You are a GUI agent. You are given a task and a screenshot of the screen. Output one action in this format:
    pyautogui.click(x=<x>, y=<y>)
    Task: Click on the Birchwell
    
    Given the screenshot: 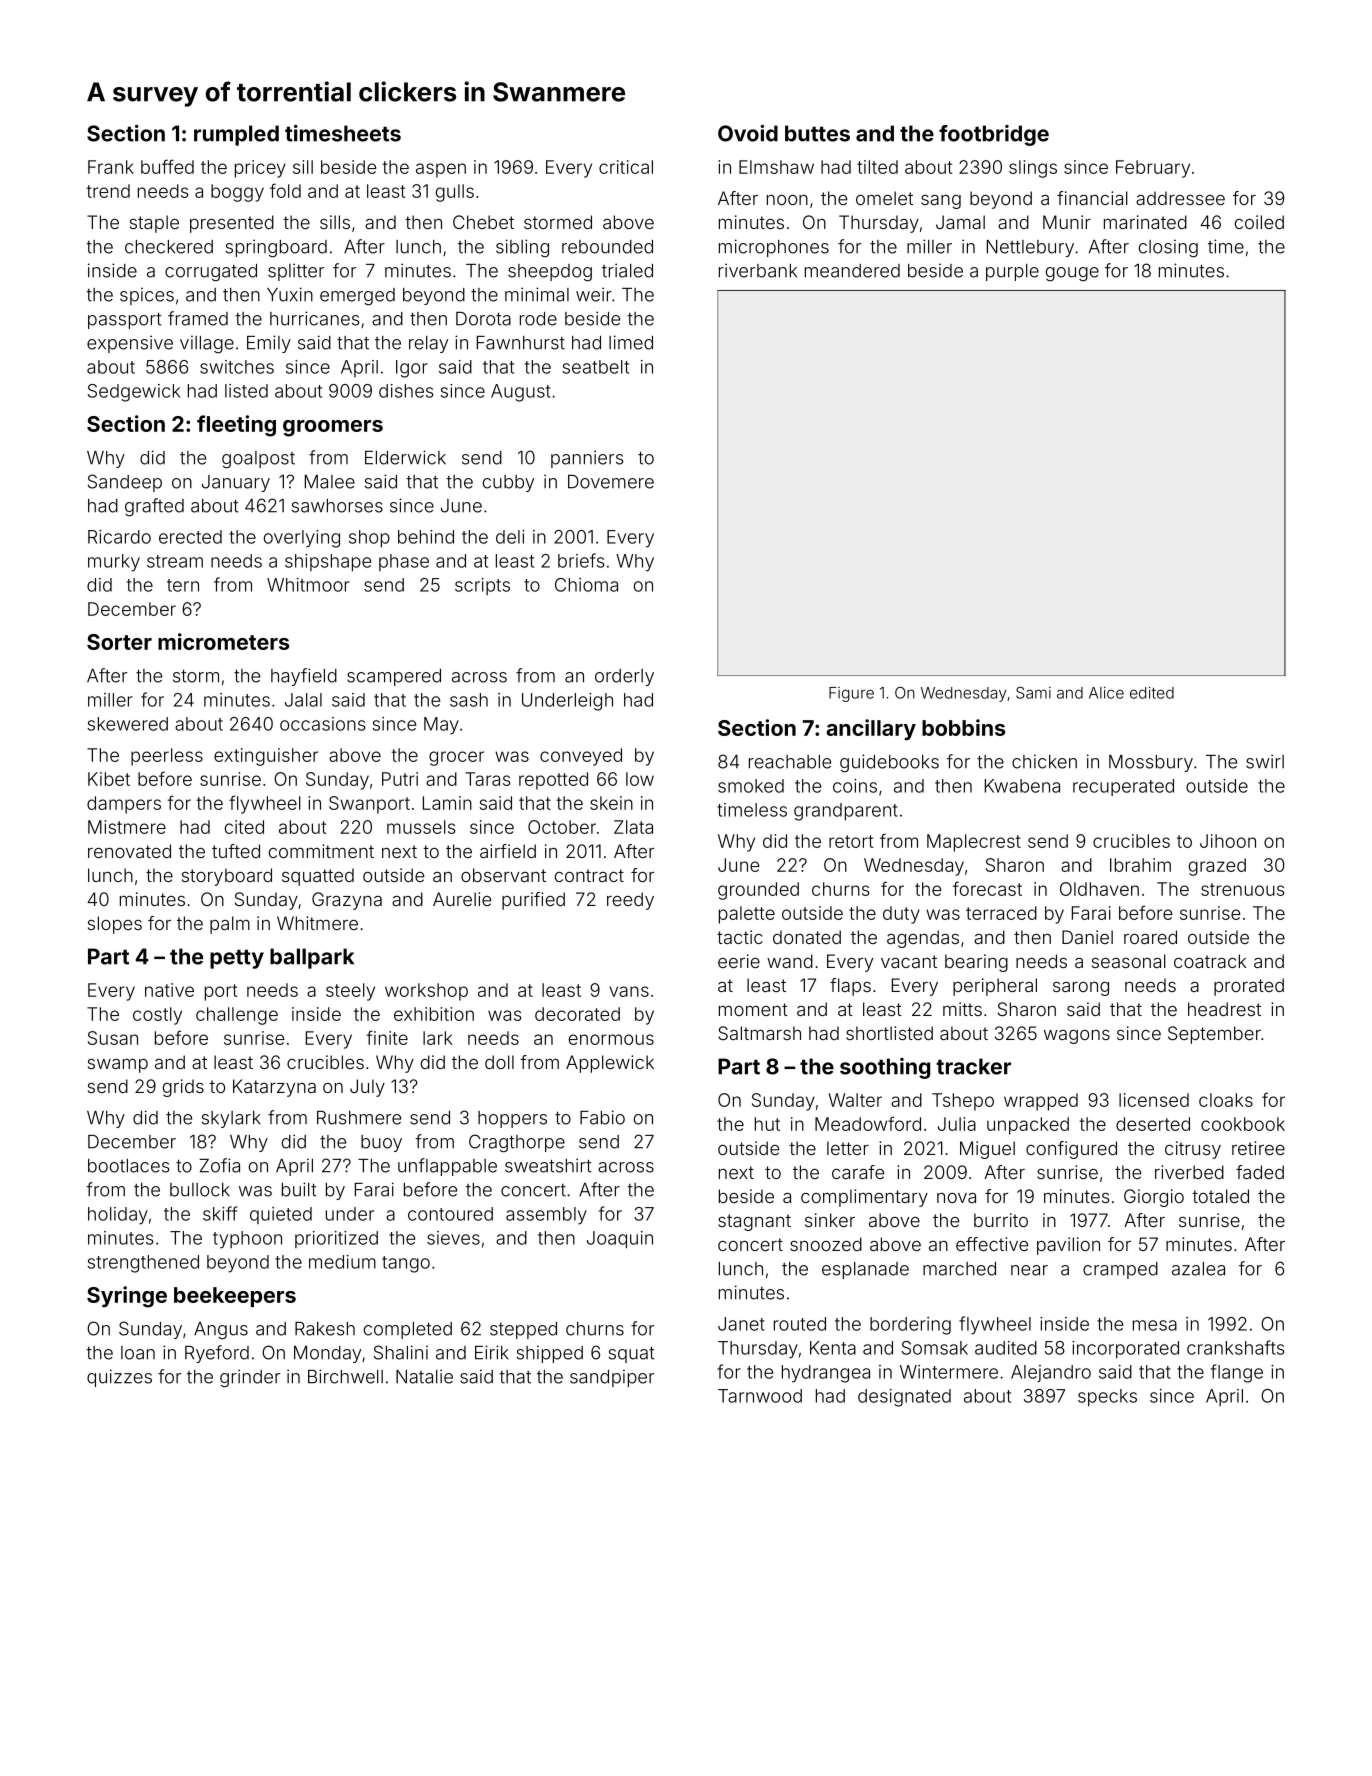 What is the action you would take?
    pyautogui.click(x=345, y=1376)
